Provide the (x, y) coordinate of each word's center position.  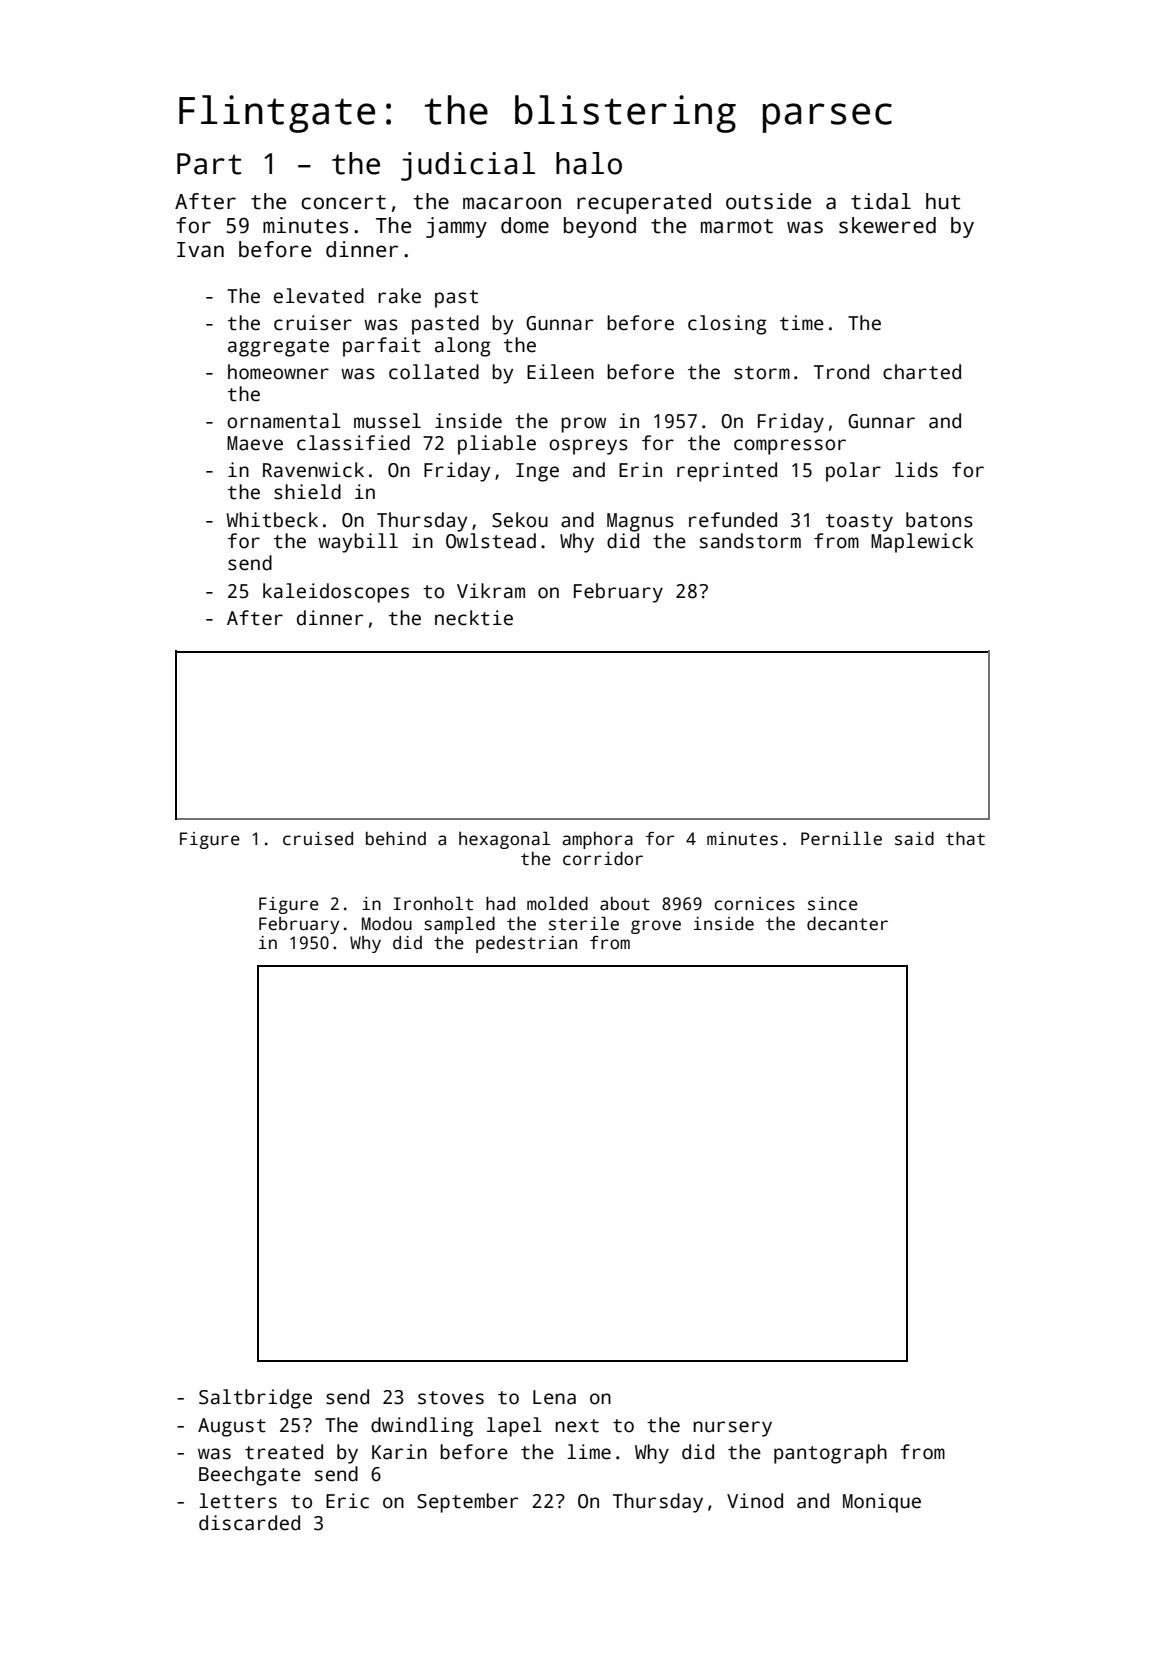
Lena (554, 1397)
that (965, 838)
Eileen (560, 372)
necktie (474, 618)
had (500, 903)
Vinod (755, 1501)
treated (284, 1452)
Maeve (255, 443)
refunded (733, 520)
